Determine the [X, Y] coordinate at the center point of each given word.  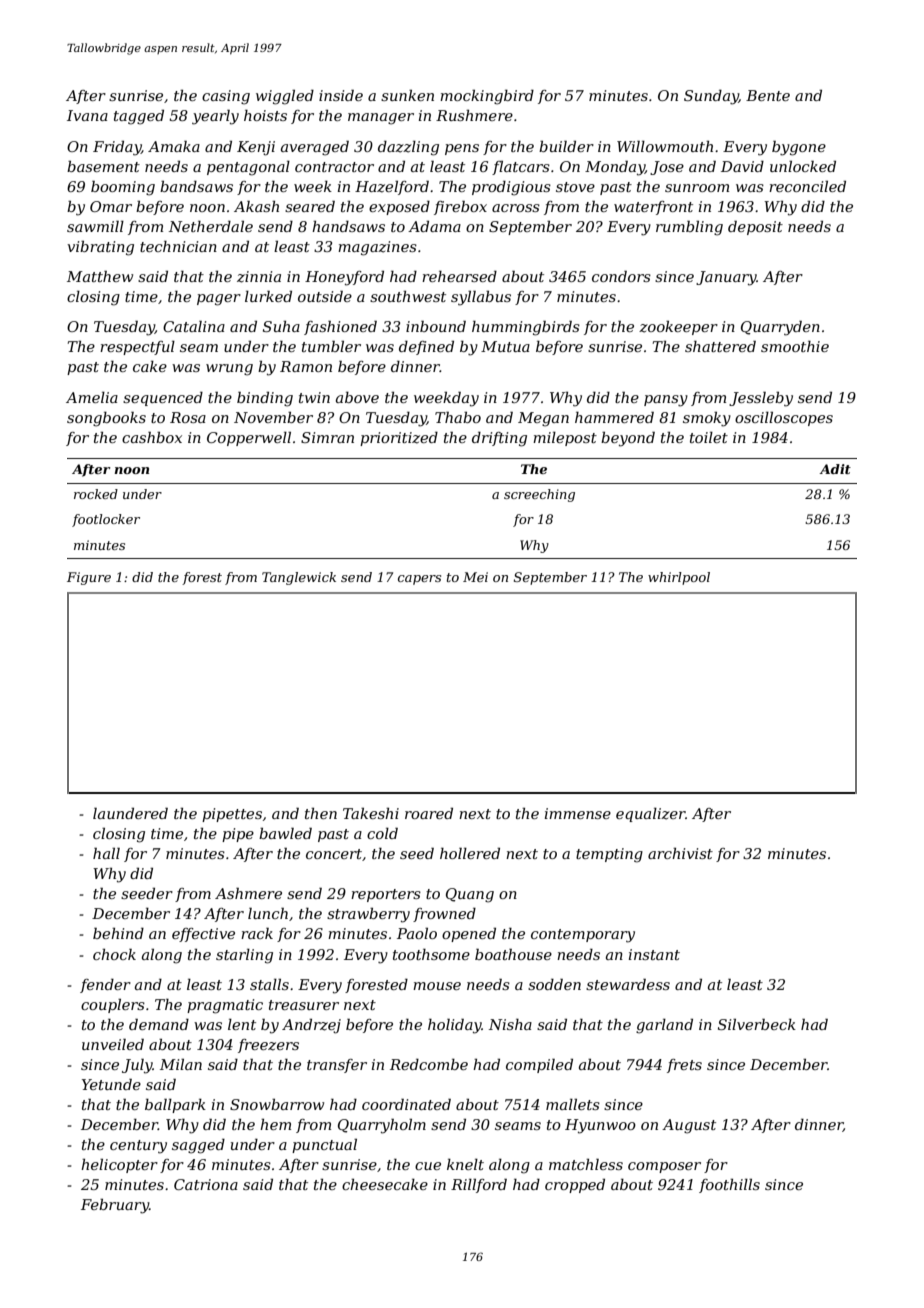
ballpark [175, 1105]
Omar [111, 206]
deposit [755, 227]
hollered [470, 853]
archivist [680, 853]
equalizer [651, 815]
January [726, 278]
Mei [475, 577]
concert [334, 854]
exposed [399, 208]
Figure [89, 578]
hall [106, 853]
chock [114, 954]
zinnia [259, 277]
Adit [835, 469]
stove [575, 187]
